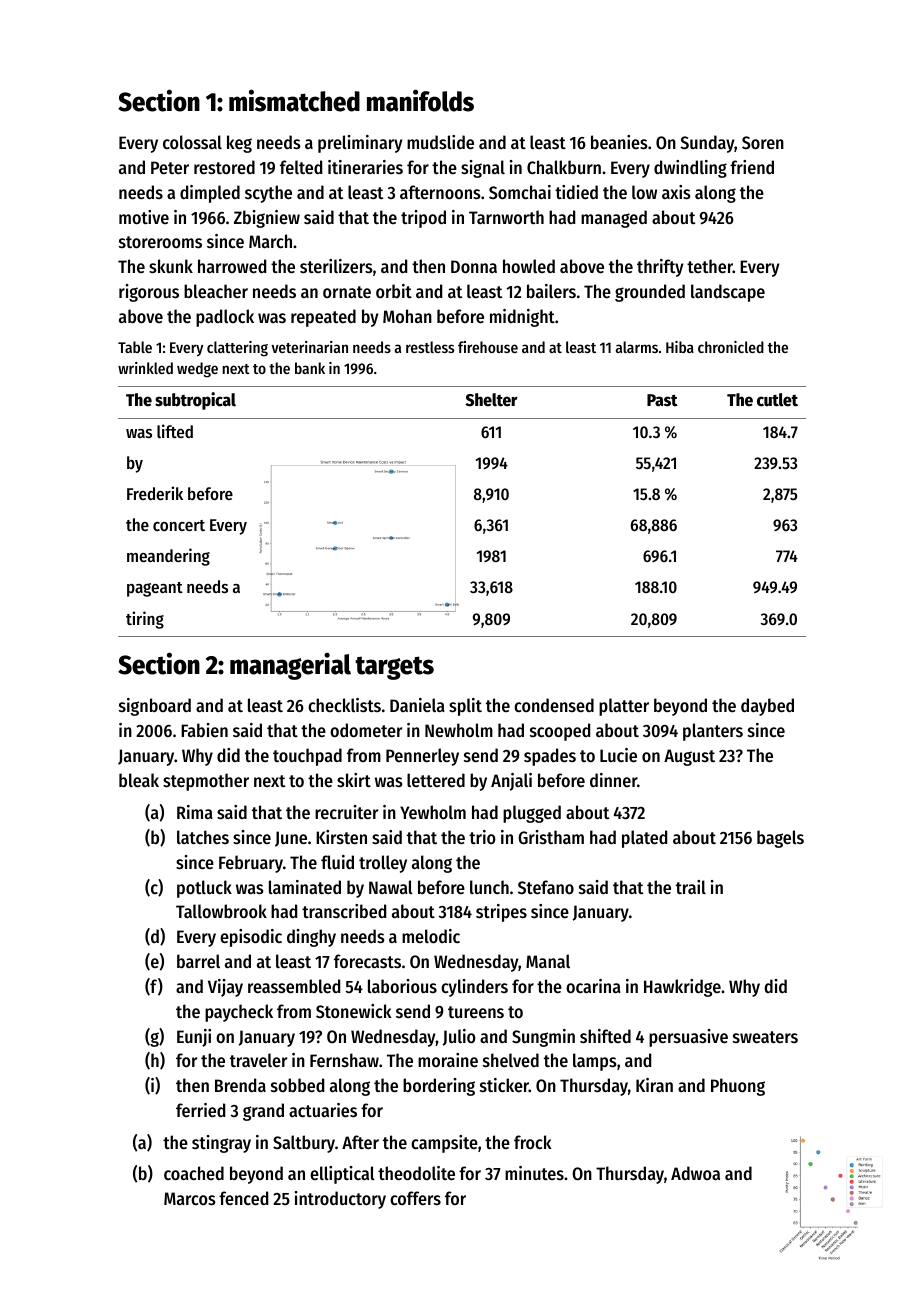 This screenshot has height=1308, width=924. What do you see at coordinates (511, 782) in the screenshot?
I see `Anjali` at bounding box center [511, 782].
